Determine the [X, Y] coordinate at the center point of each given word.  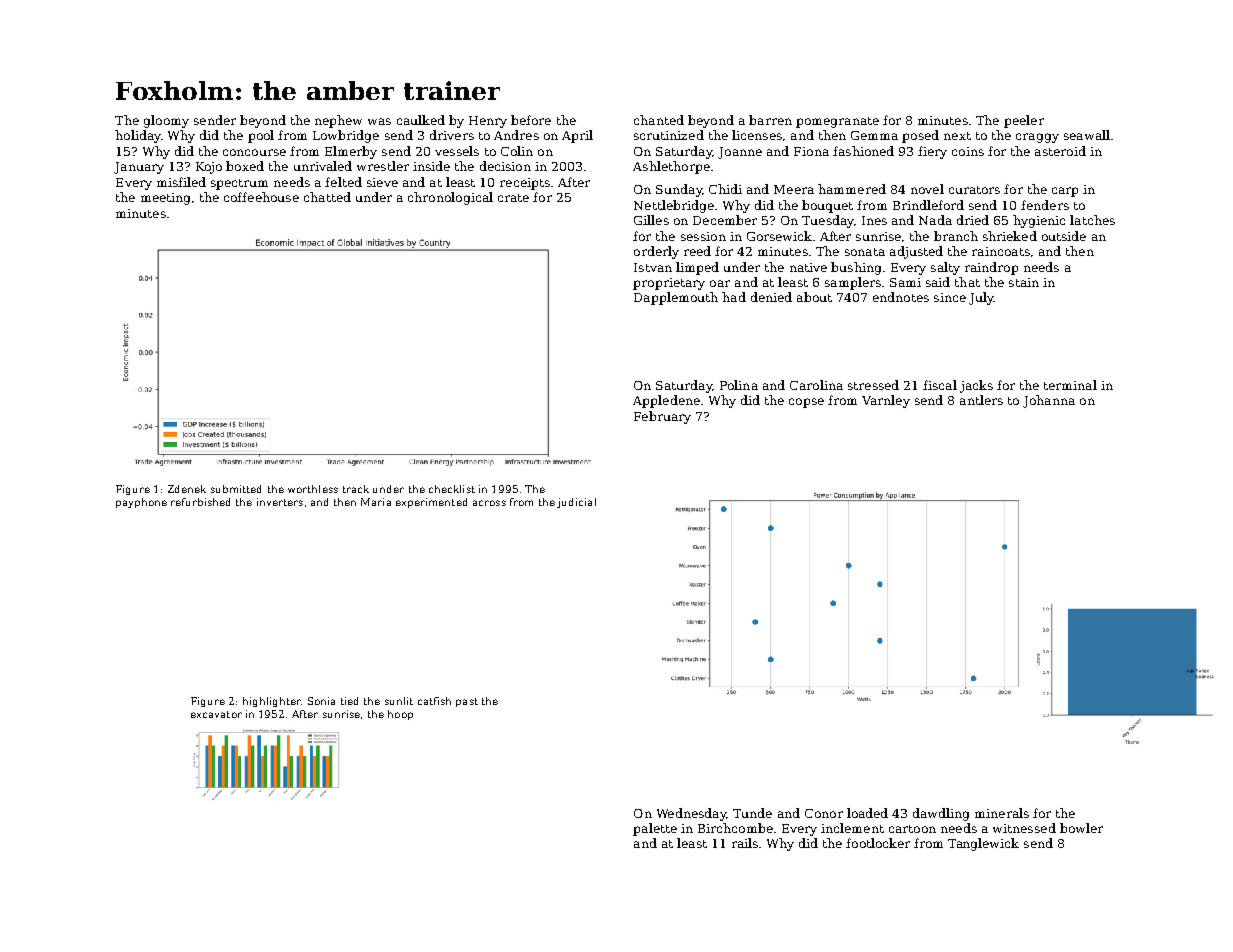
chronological [450, 198]
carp [1065, 192]
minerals [1002, 813]
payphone [141, 503]
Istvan [653, 267]
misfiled [181, 182]
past [467, 702]
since [950, 297]
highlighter [272, 702]
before [531, 120]
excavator [216, 714]
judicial [576, 503]
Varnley [886, 401]
